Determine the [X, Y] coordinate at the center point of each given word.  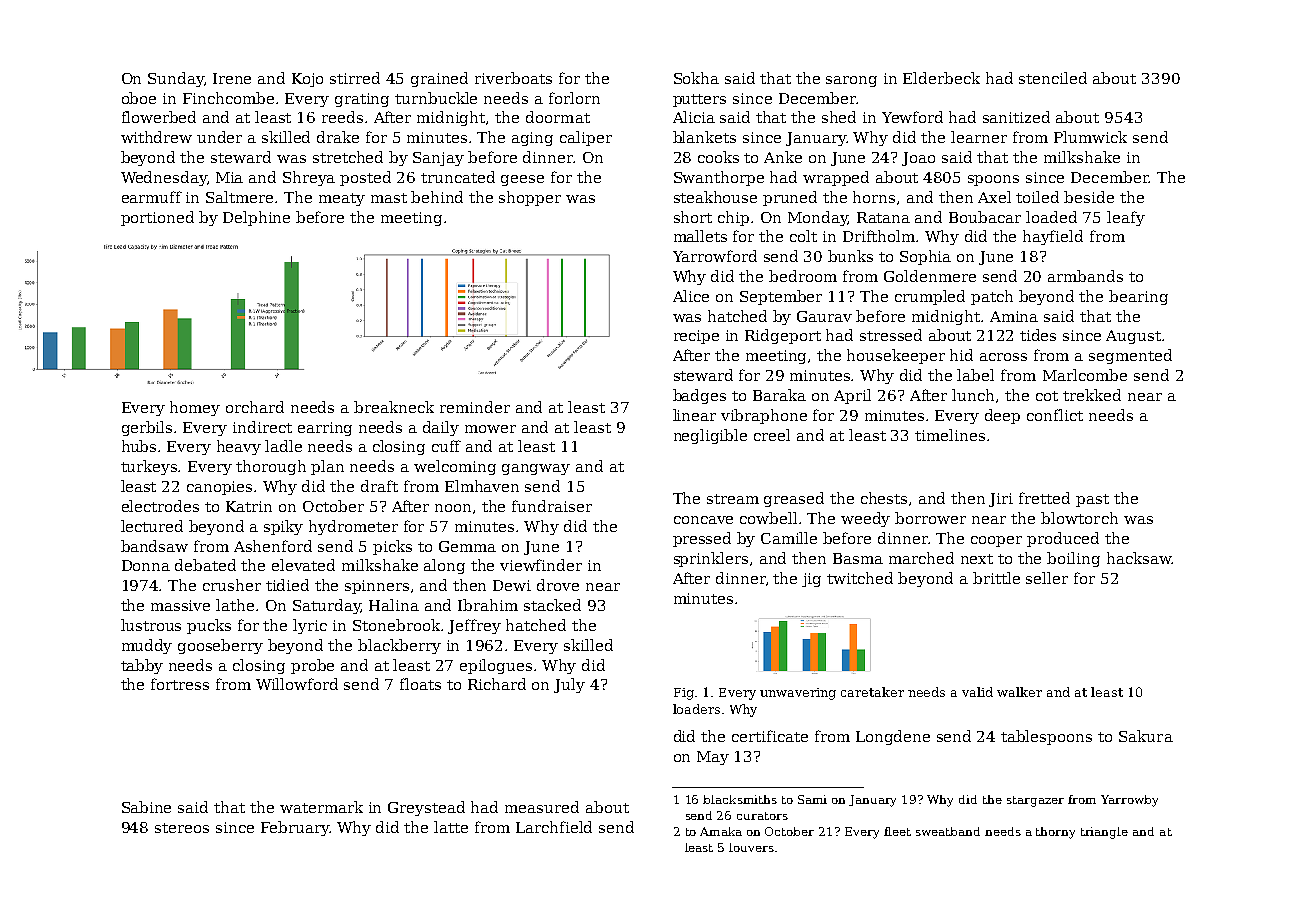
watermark [321, 807]
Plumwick [1090, 137]
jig [811, 580]
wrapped [836, 178]
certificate [770, 736]
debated [205, 565]
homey [195, 408]
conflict [1055, 415]
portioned [157, 218]
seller [1047, 578]
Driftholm [880, 236]
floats [420, 684]
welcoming [455, 467]
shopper [530, 198]
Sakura [1146, 736]
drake [338, 137]
